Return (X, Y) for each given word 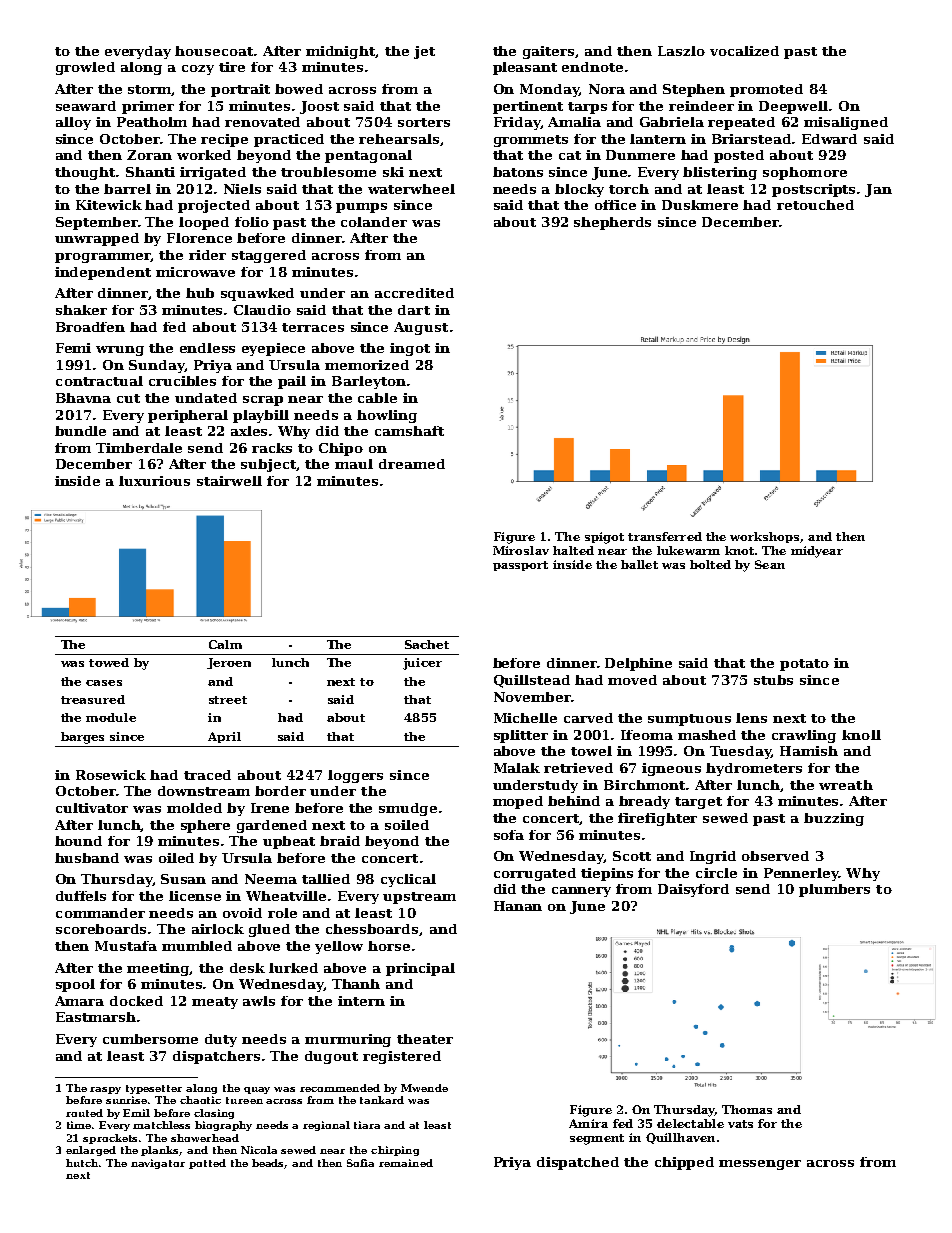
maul (354, 464)
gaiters (549, 52)
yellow (339, 947)
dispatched (578, 1163)
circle (716, 873)
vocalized (744, 51)
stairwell (229, 481)
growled (85, 68)
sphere (205, 826)
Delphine (638, 664)
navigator (158, 1164)
